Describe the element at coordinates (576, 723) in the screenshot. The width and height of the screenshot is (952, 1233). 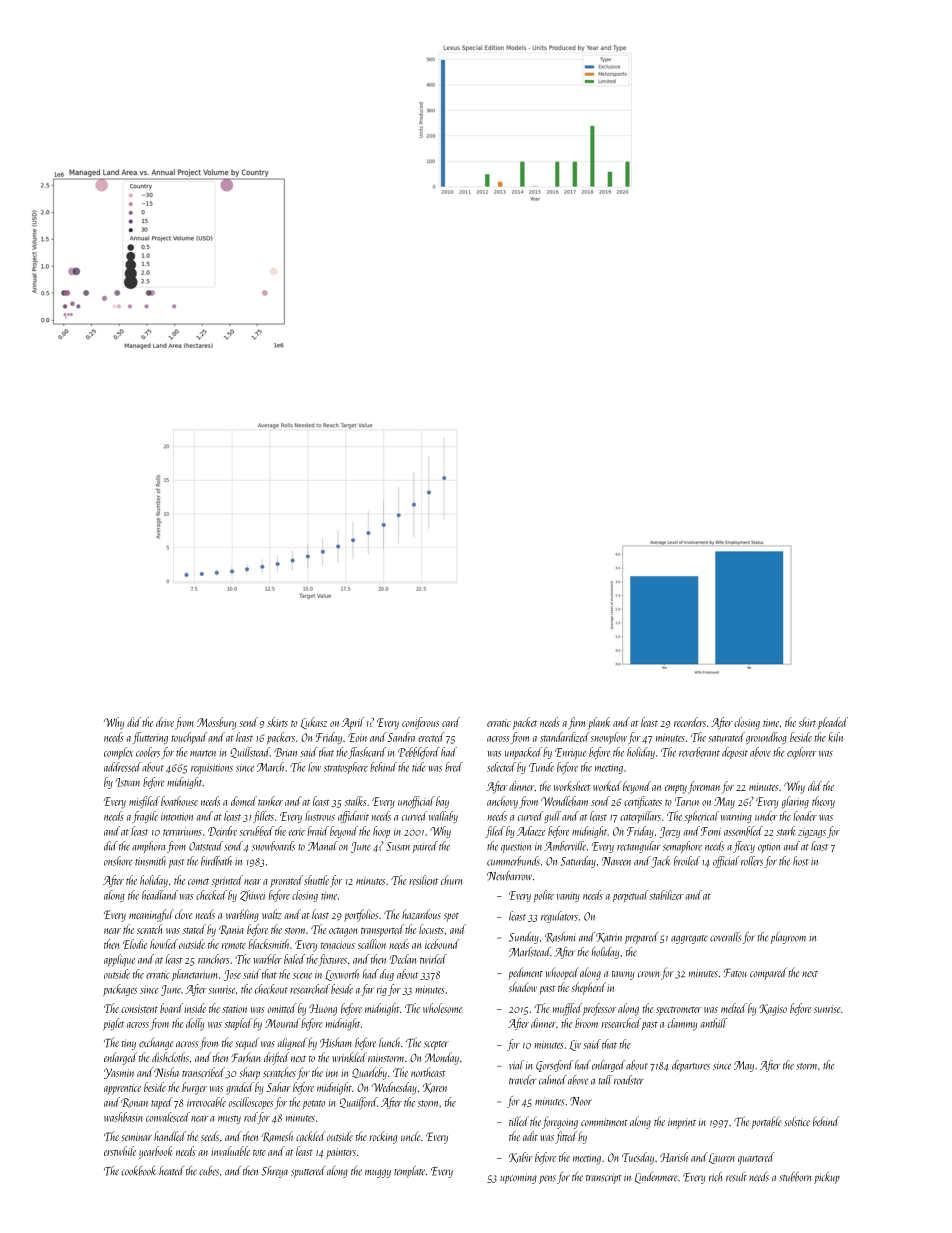
I see `firm` at that location.
